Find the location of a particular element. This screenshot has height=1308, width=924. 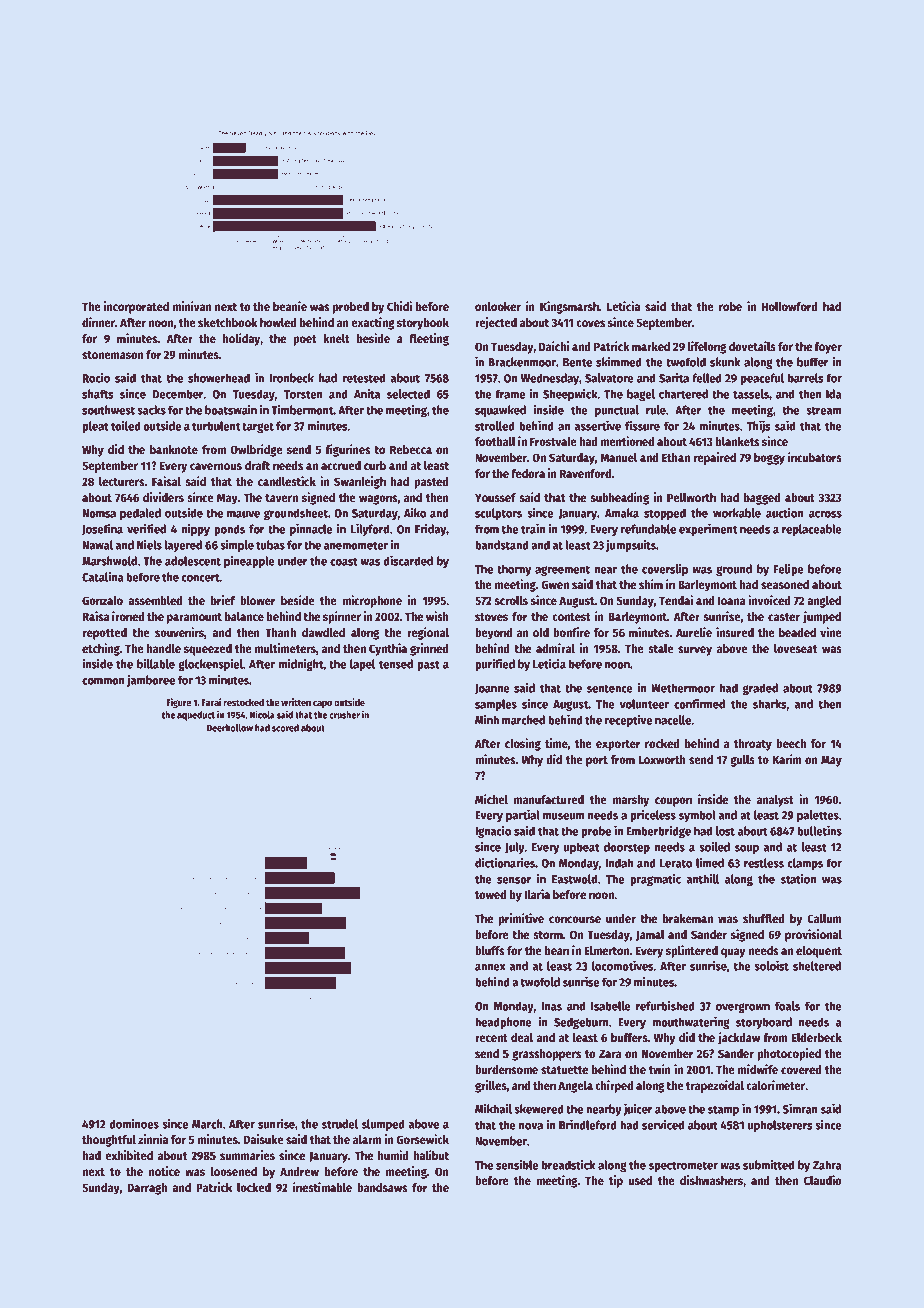

scored is located at coordinates (285, 728).
